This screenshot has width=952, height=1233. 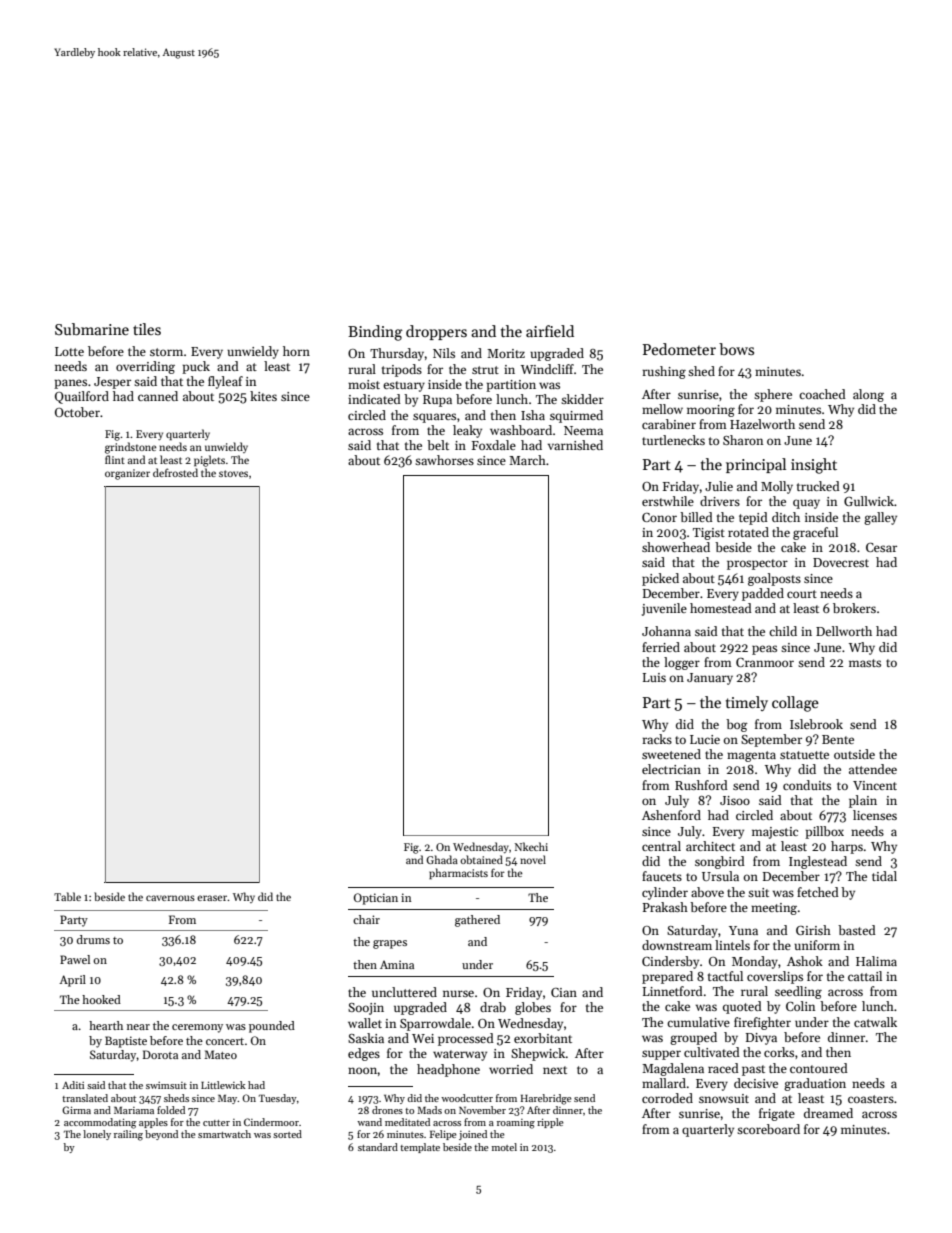 I want to click on Luis, so click(x=654, y=677).
